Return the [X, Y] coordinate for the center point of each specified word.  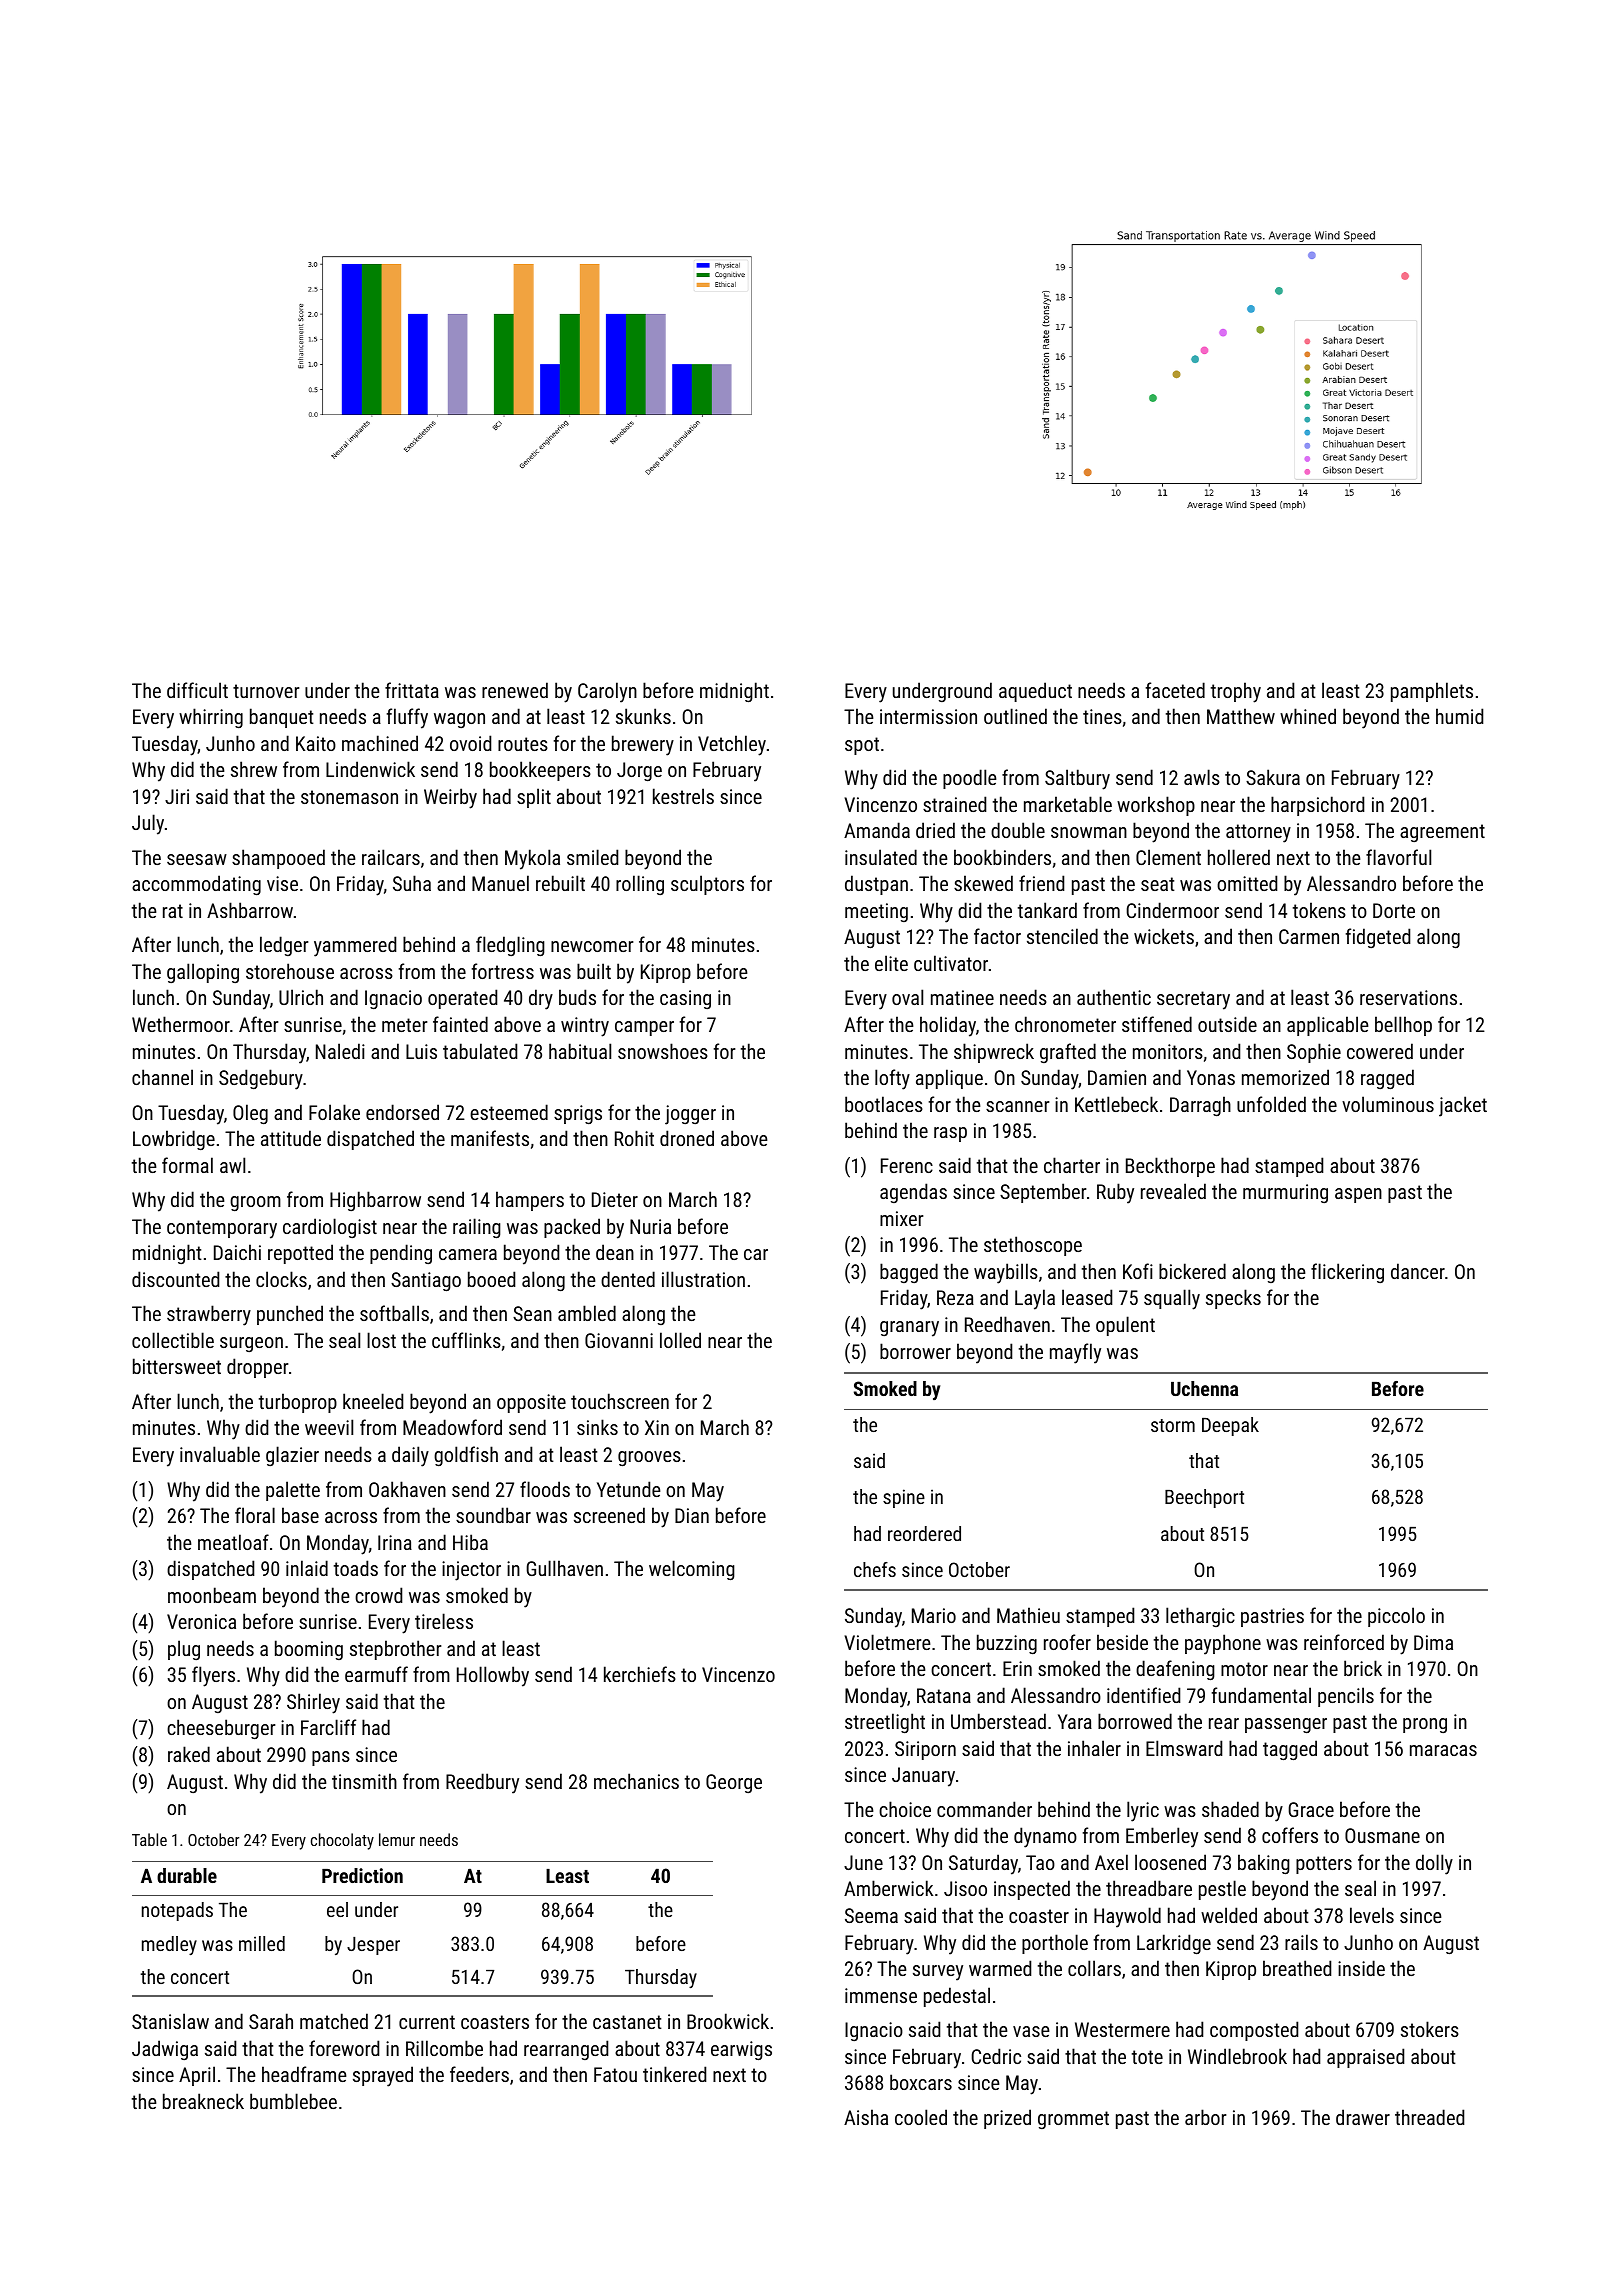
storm [1173, 1425]
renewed [515, 690]
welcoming [692, 1570]
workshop [1156, 806]
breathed [1297, 1968]
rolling [640, 885]
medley [169, 1945]
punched [290, 1315]
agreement [1442, 833]
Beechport [1204, 1498]
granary [909, 1329]
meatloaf [233, 1542]
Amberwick [888, 1888]
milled [262, 1943]
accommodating [196, 885]
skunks [643, 716]
